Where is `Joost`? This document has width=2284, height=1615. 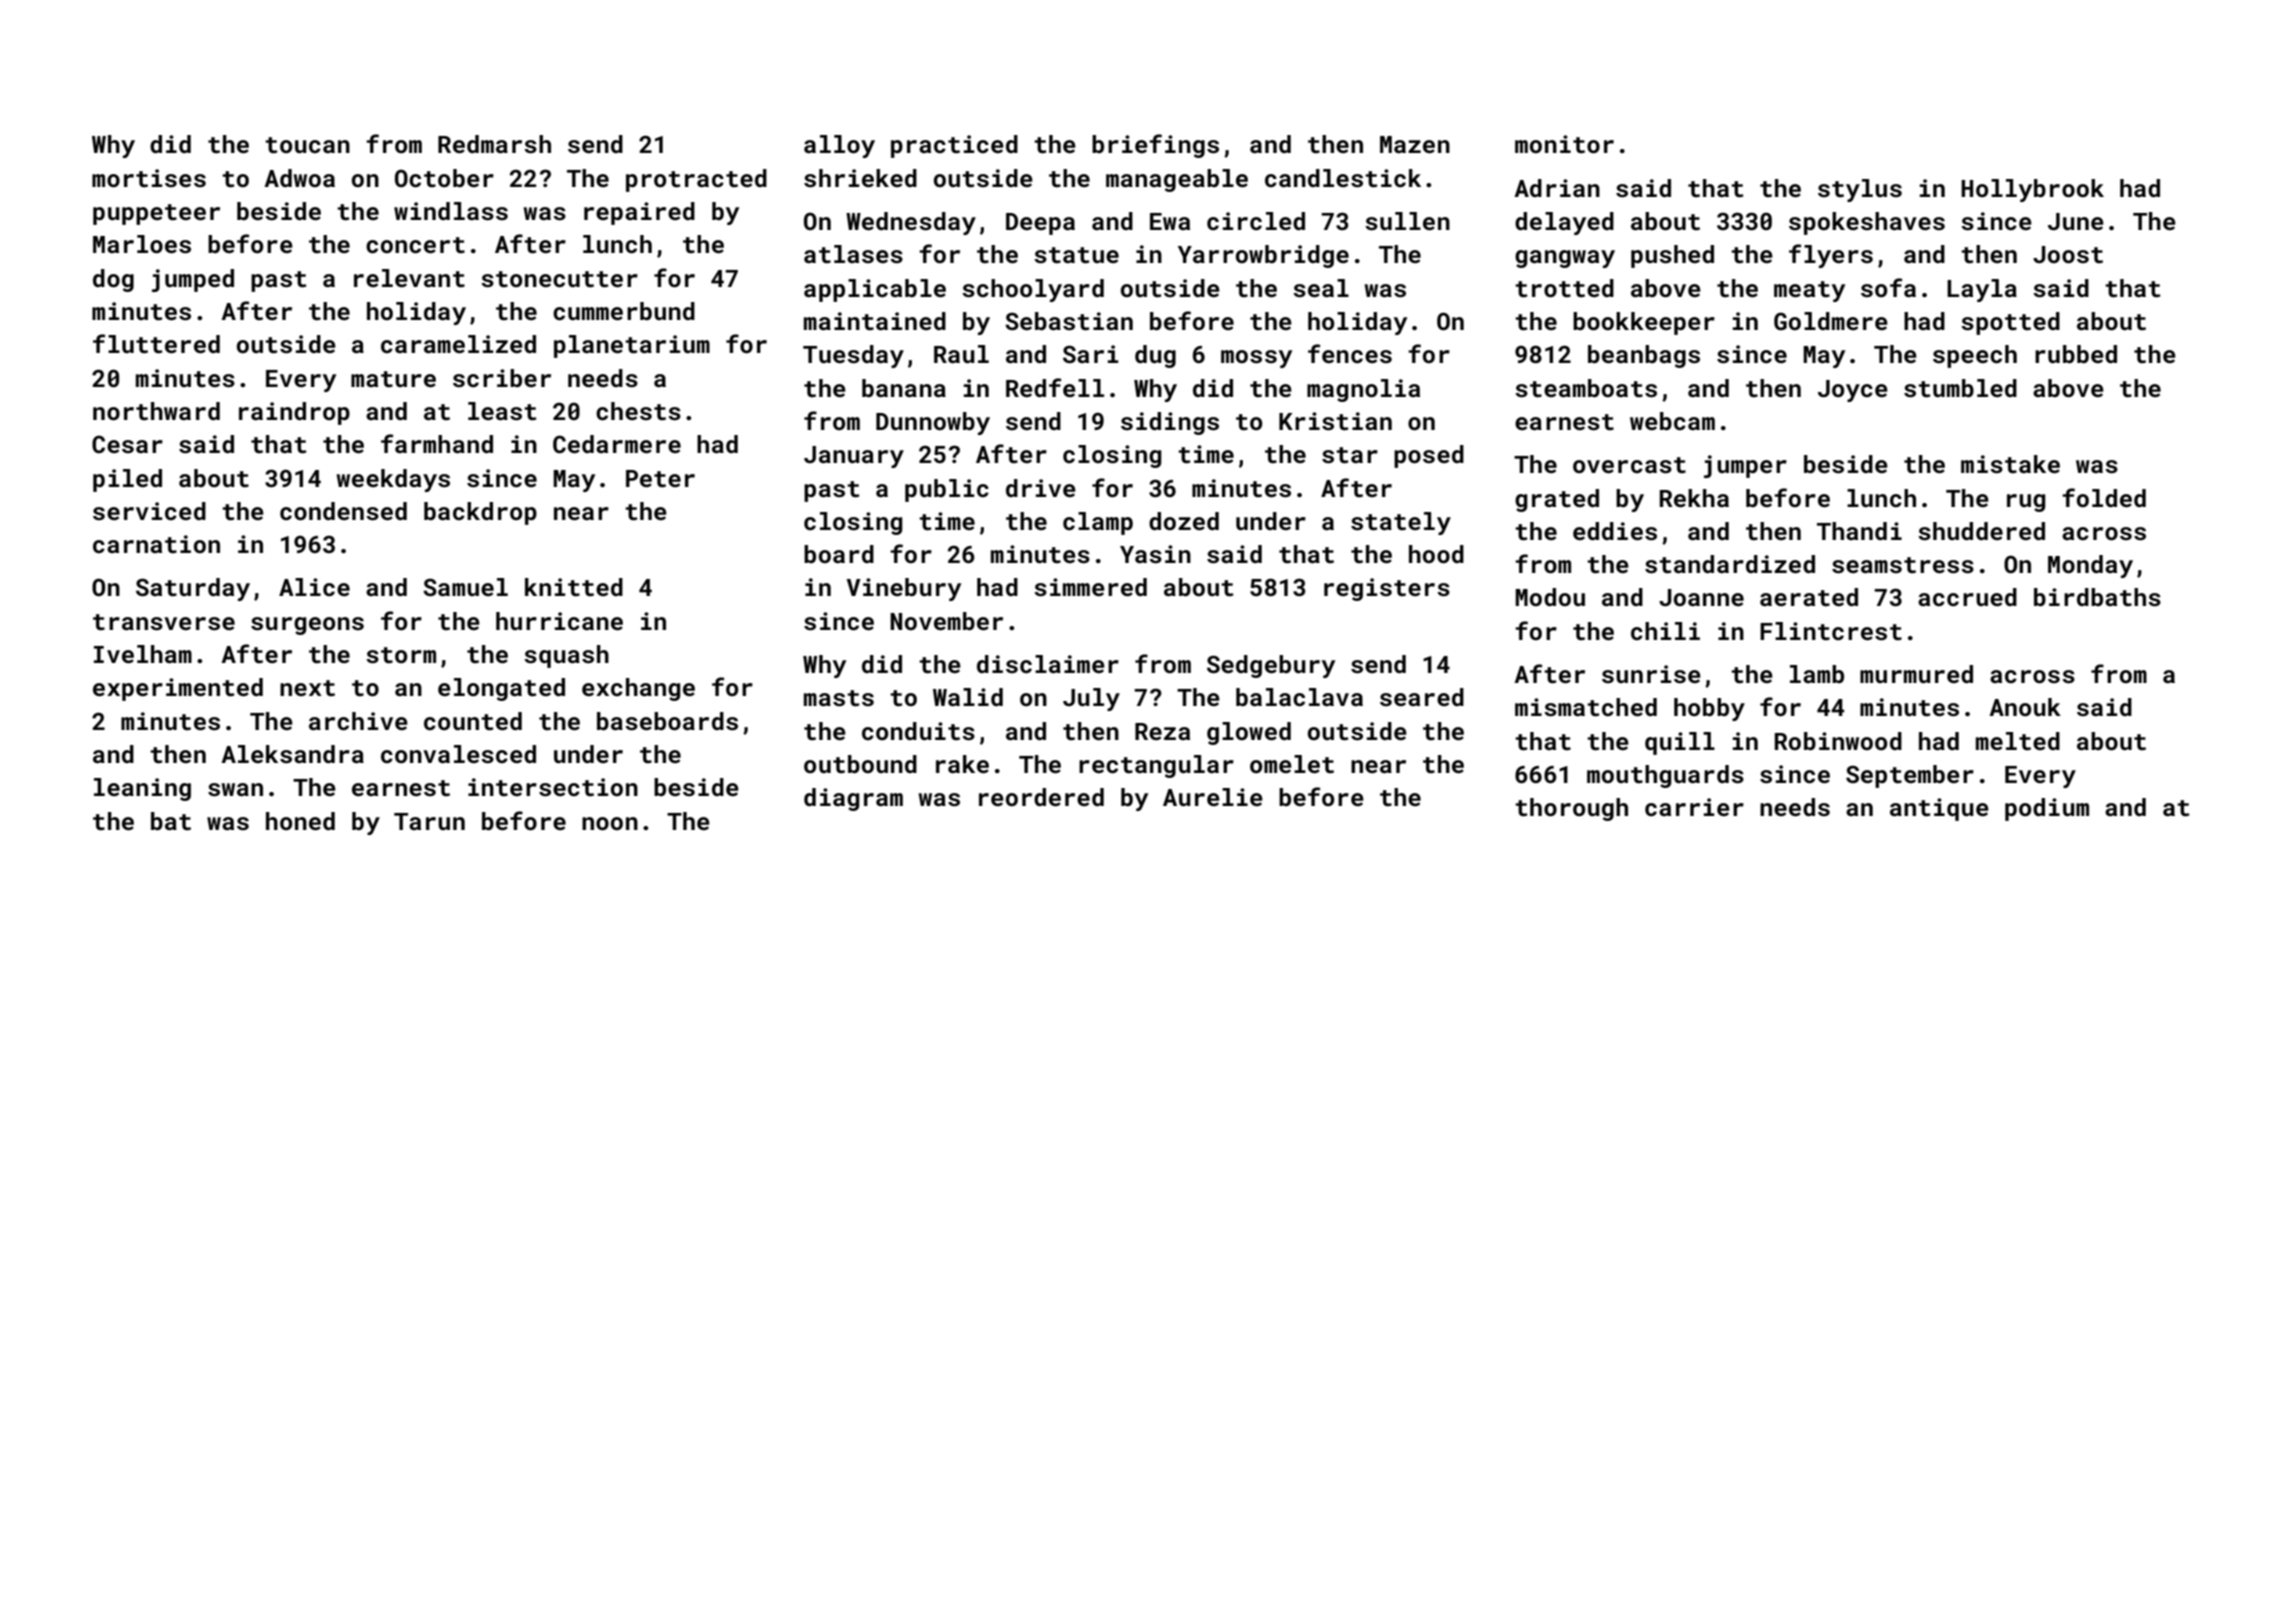
Joost is located at coordinates (2068, 255).
